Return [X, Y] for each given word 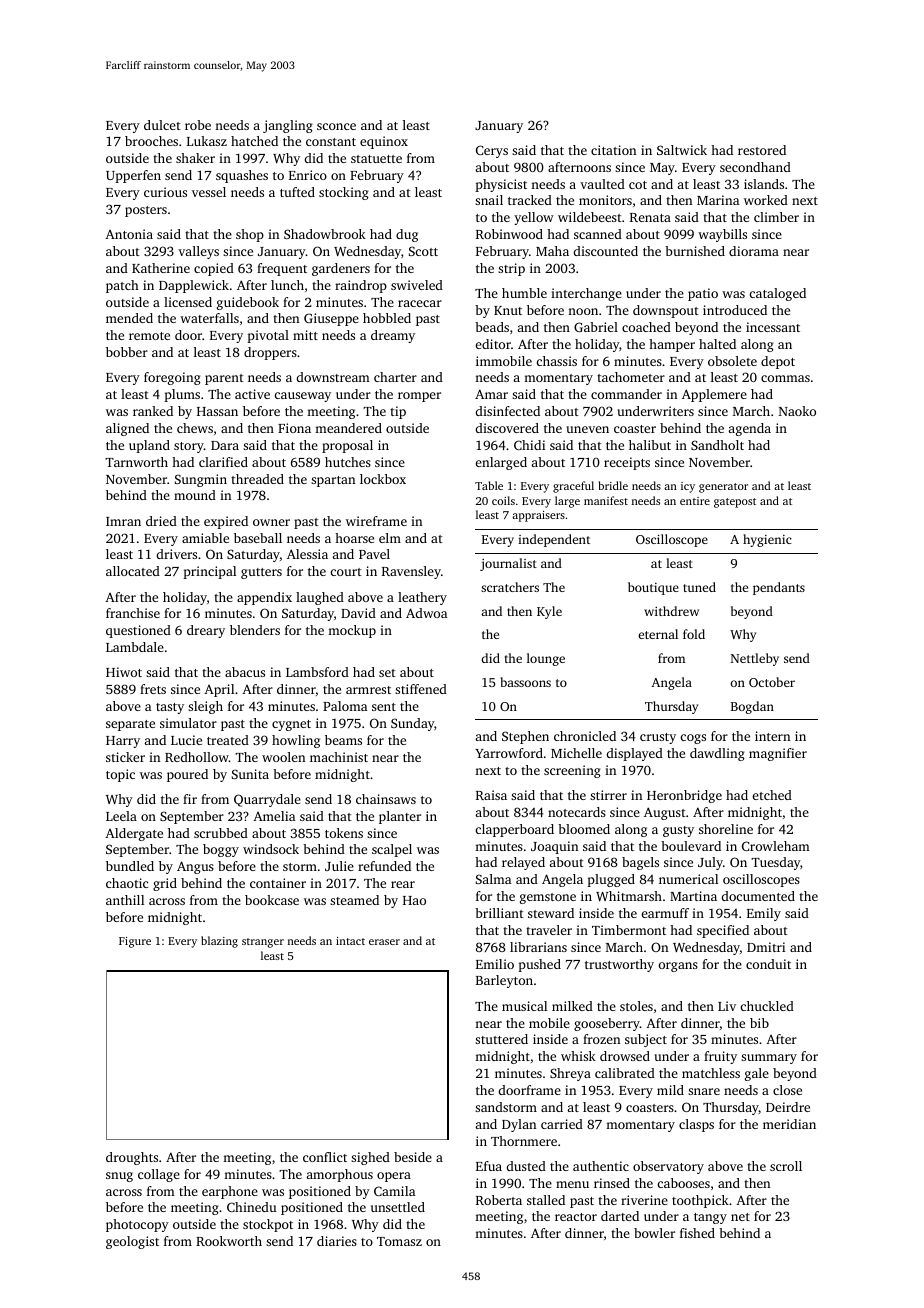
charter [395, 377]
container [278, 883]
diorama [754, 251]
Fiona [294, 428]
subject [646, 1040]
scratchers [510, 587]
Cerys [492, 151]
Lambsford [317, 672]
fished [697, 1233]
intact [350, 941]
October [772, 682]
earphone [230, 1192]
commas [785, 378]
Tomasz [399, 1241]
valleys [198, 252]
